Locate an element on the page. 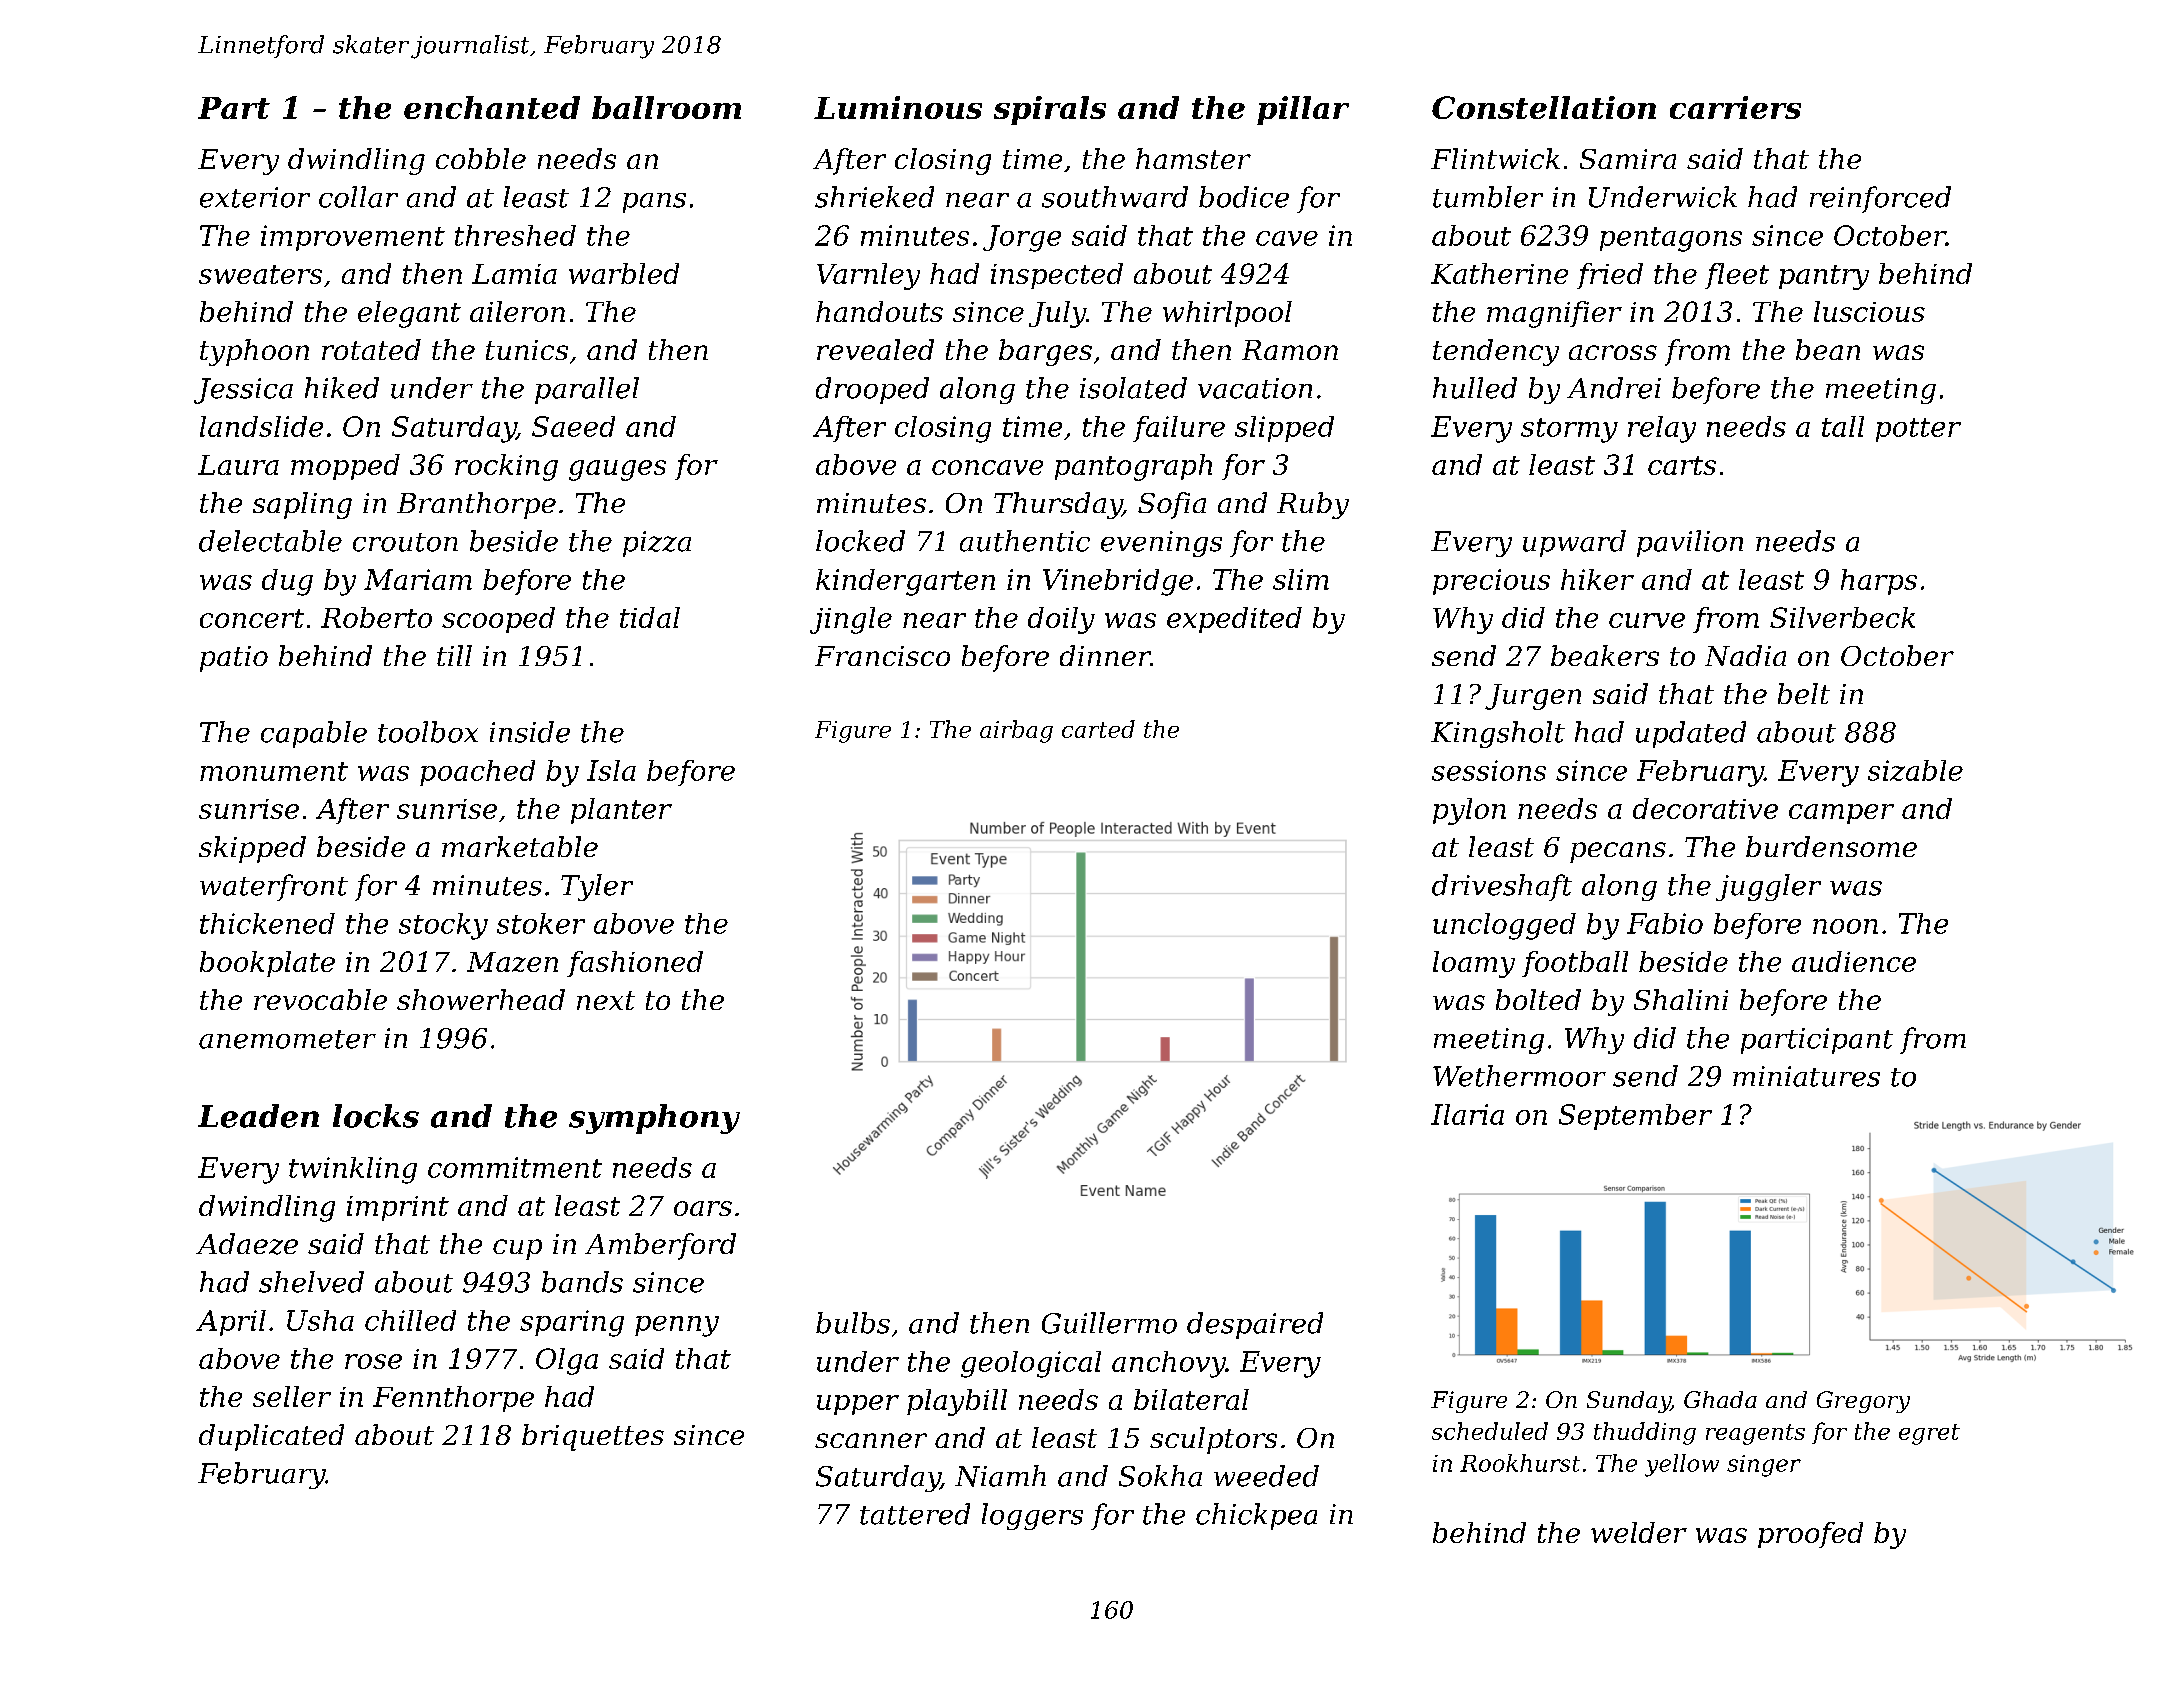 The image size is (2178, 1683). stocky is located at coordinates (443, 926).
